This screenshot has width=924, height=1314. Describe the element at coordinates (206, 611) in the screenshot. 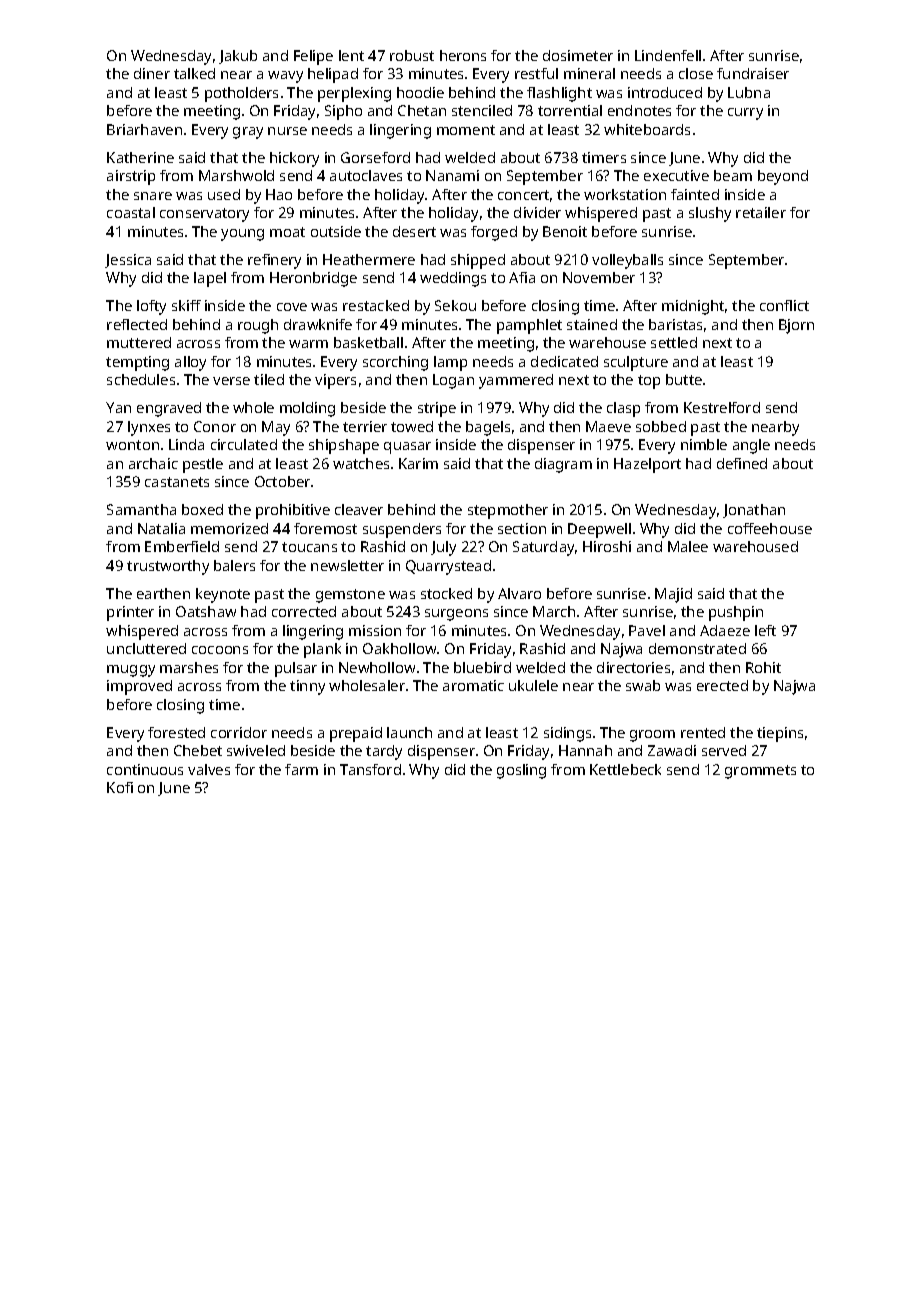

I see `Oatshaw` at that location.
